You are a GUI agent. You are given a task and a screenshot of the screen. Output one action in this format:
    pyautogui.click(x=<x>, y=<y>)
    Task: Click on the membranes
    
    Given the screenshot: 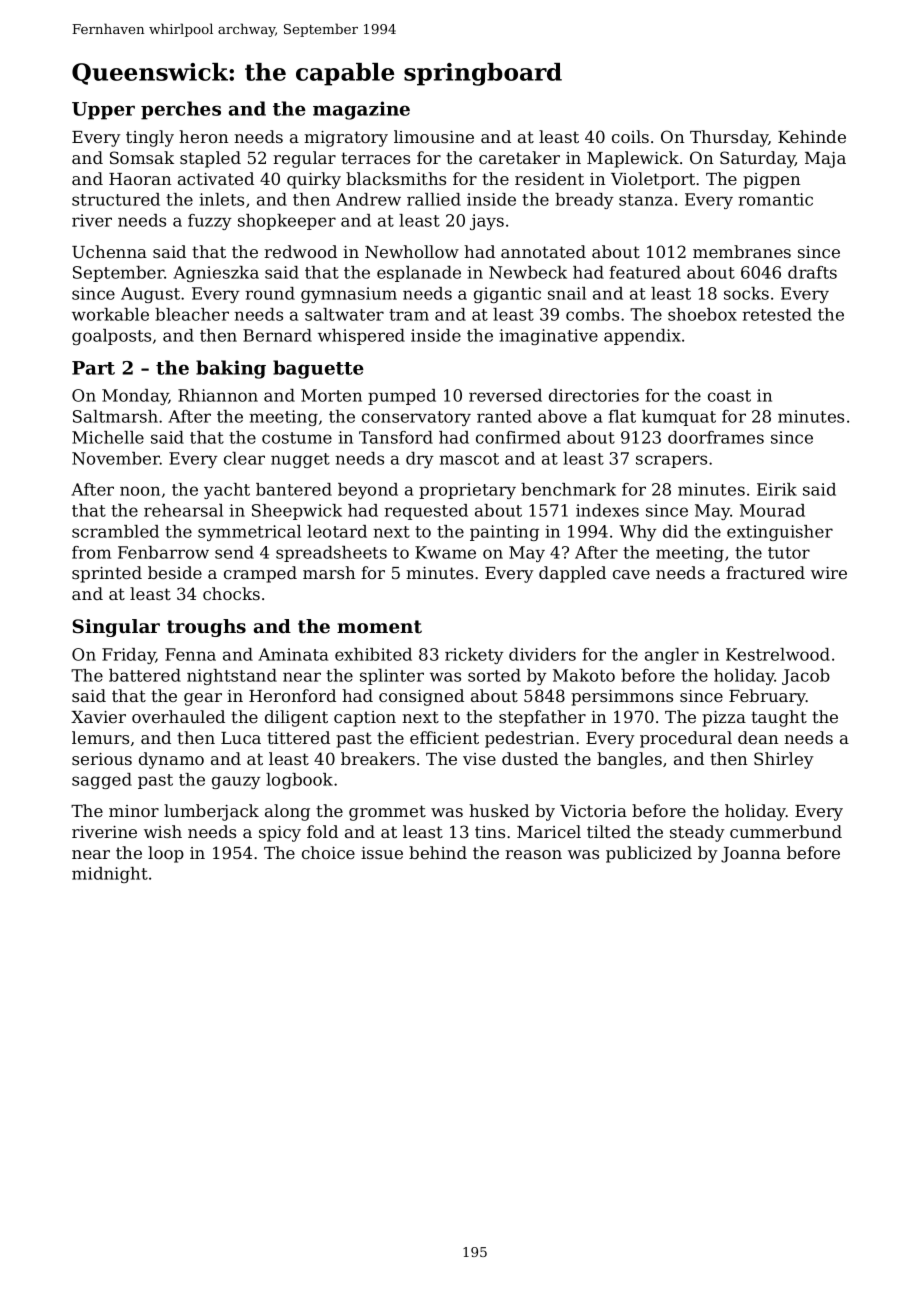 What is the action you would take?
    pyautogui.click(x=742, y=251)
